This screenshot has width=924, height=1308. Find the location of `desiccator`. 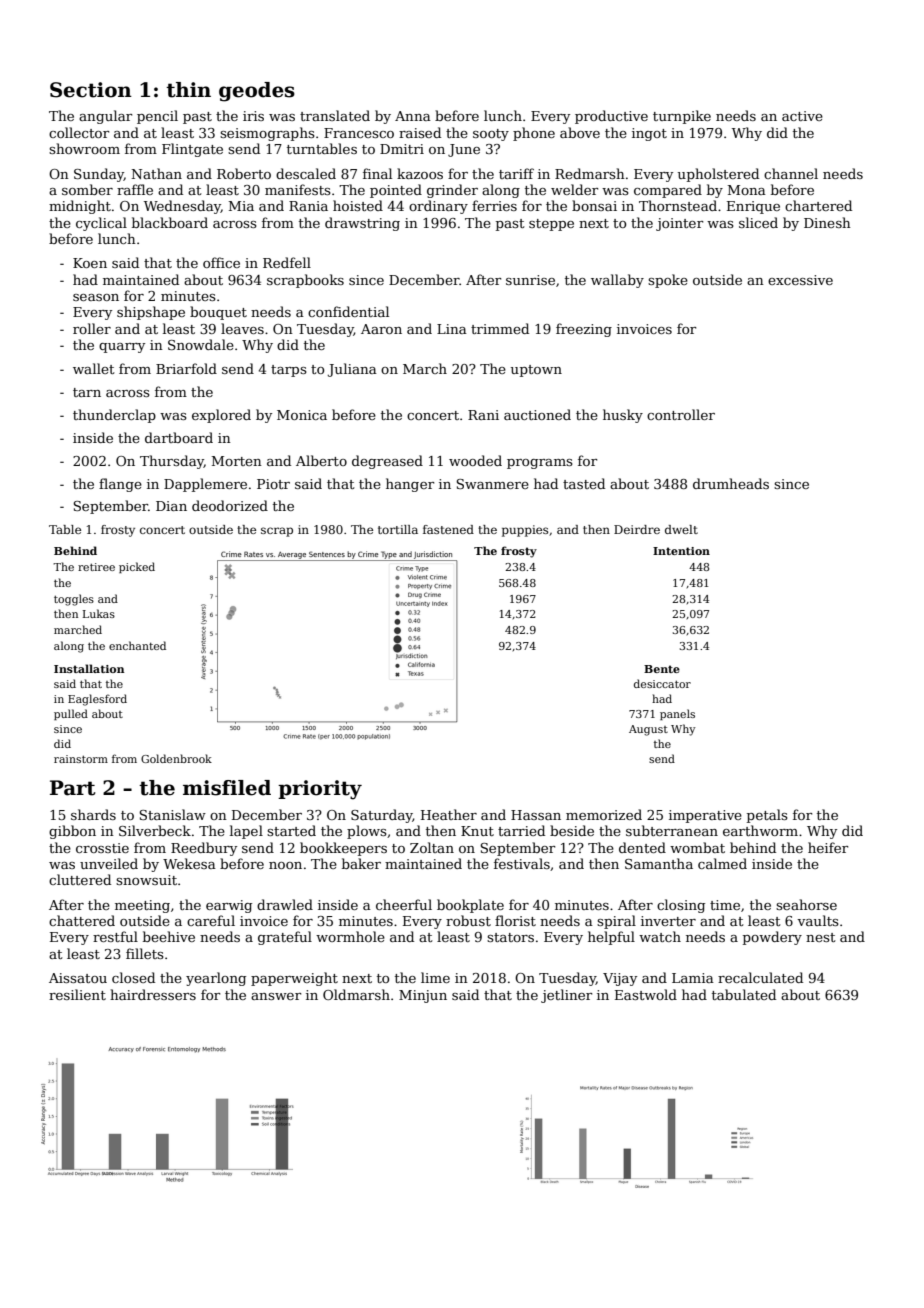

desiccator is located at coordinates (662, 683).
